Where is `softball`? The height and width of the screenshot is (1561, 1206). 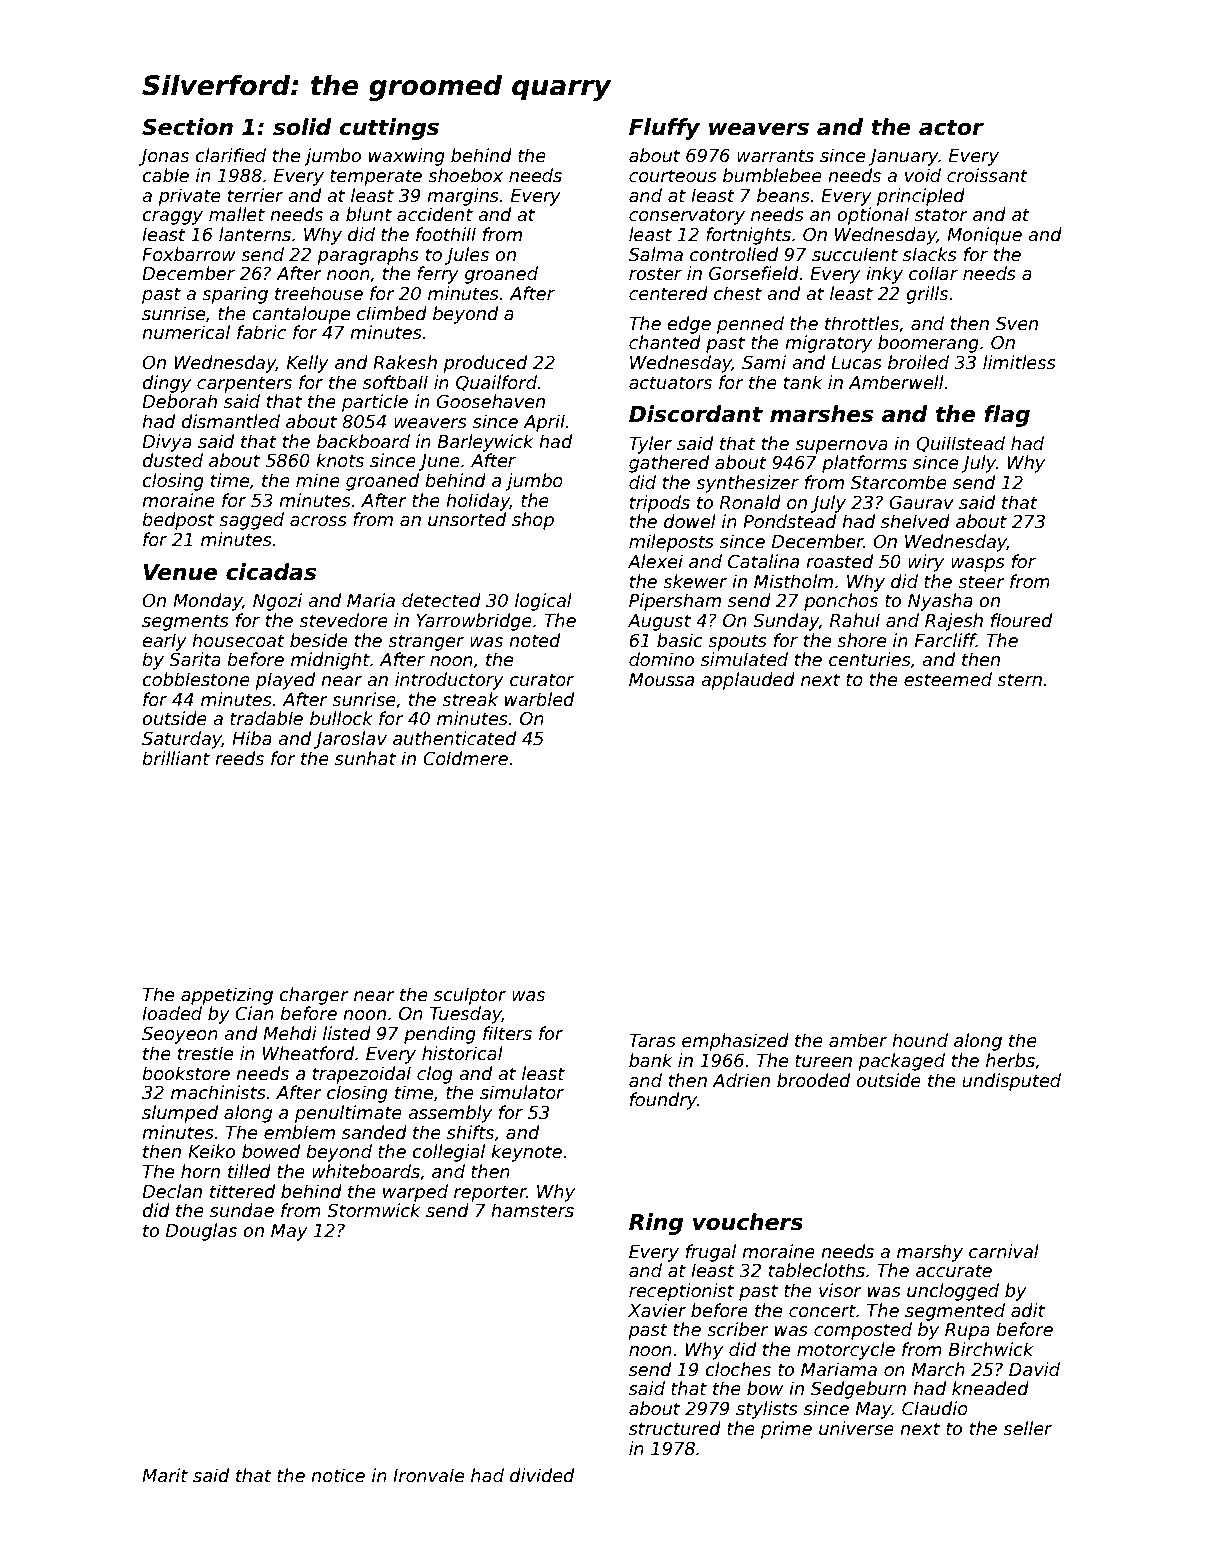 softball is located at coordinates (395, 382).
